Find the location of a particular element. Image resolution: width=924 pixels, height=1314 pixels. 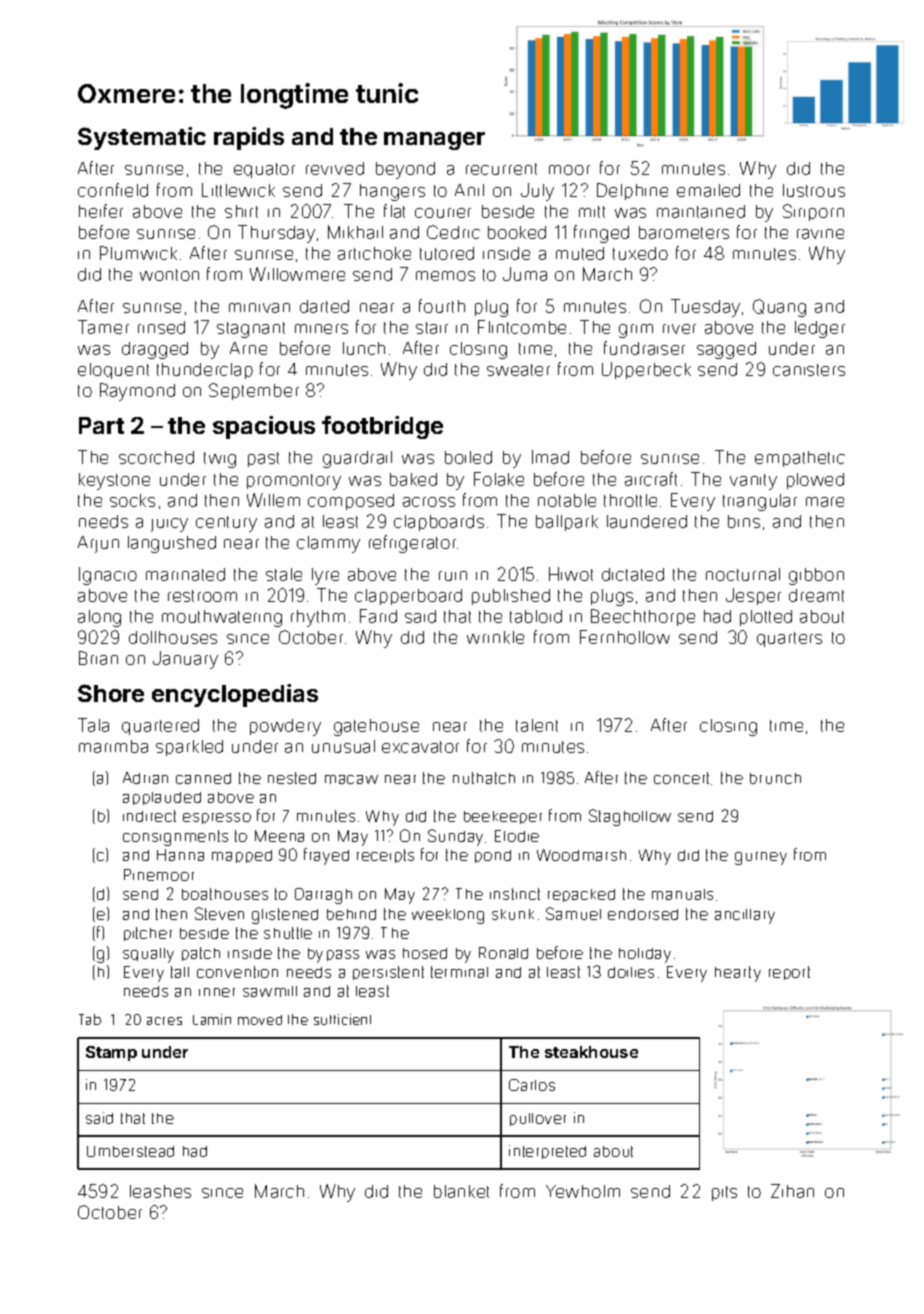

blanket is located at coordinates (461, 1191).
